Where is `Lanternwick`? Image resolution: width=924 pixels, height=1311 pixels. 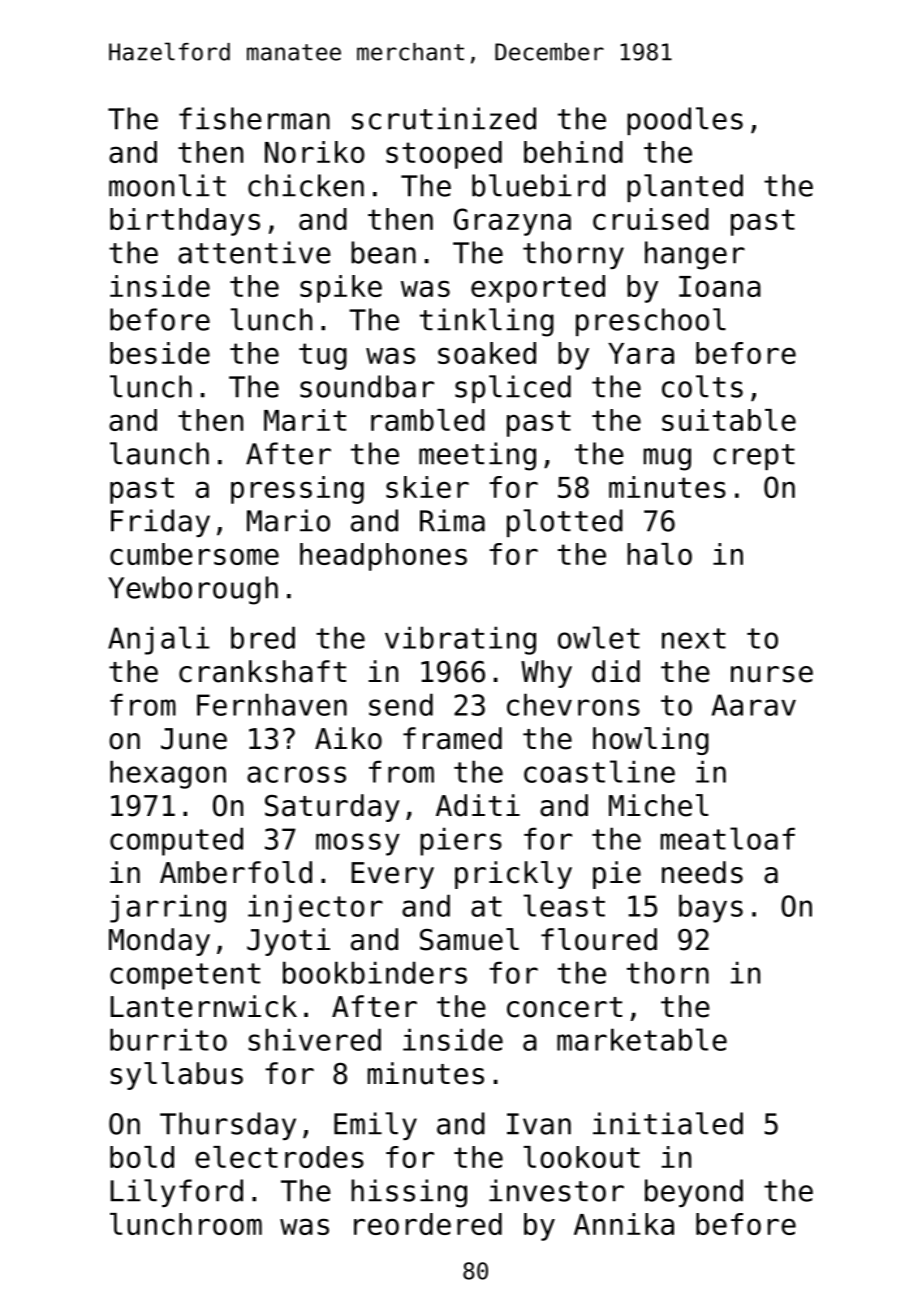 Lanternwick is located at coordinates (203, 1006).
